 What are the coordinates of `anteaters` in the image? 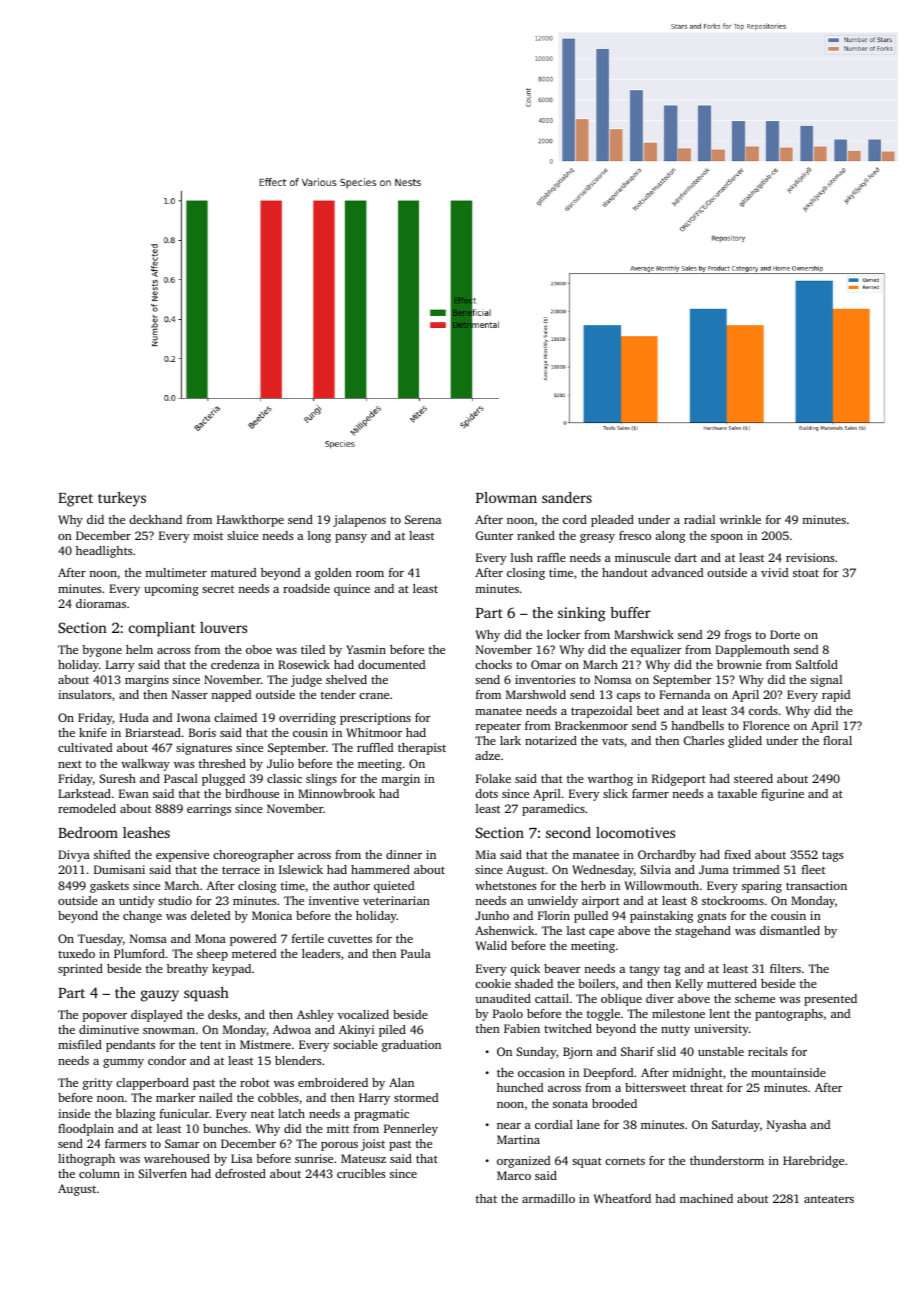 It's located at (829, 1199).
